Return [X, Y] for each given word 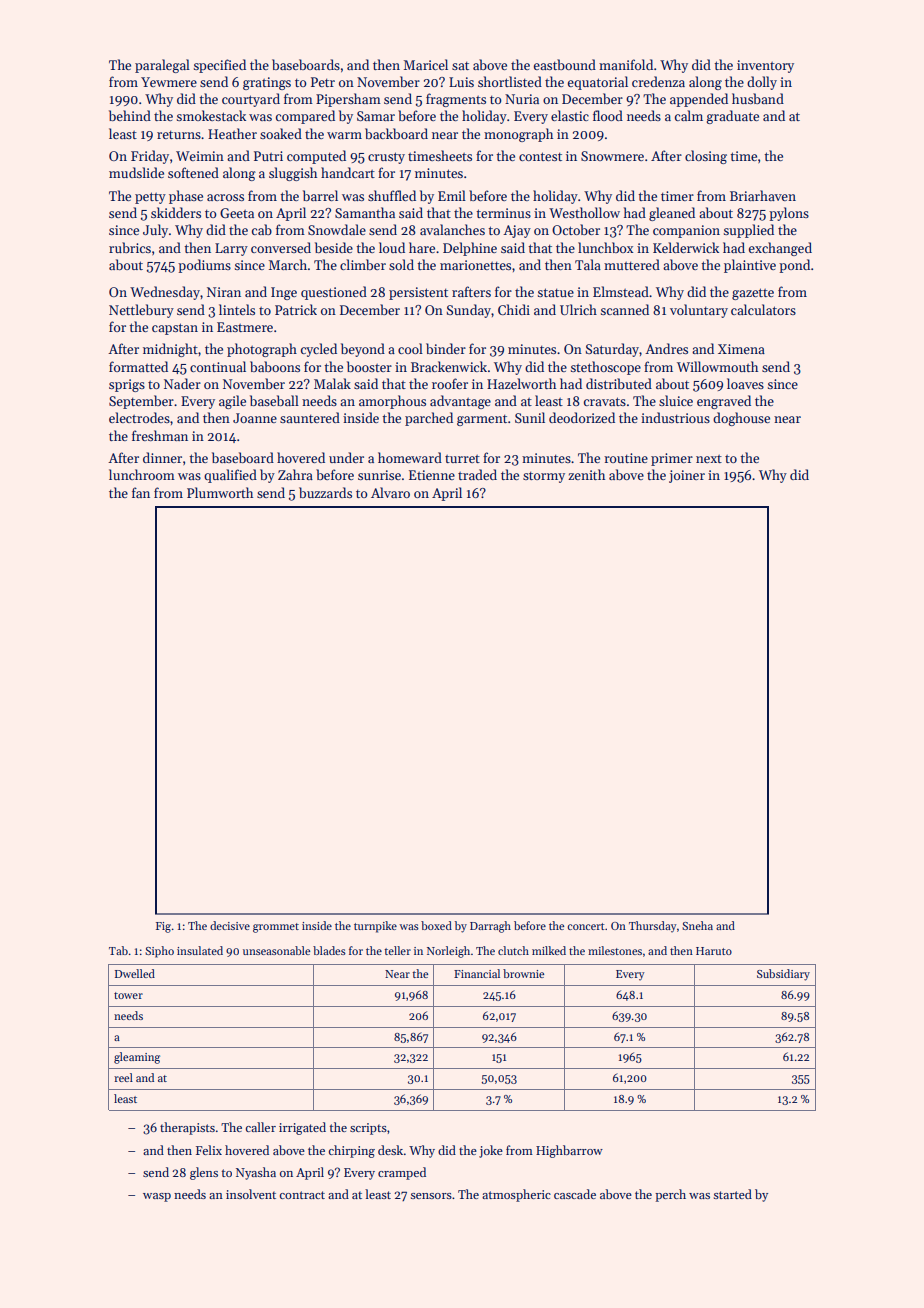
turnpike [375, 927]
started [733, 1194]
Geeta [237, 213]
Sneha [697, 925]
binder [446, 348]
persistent [418, 293]
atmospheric [516, 1195]
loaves [745, 383]
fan [141, 492]
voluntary [699, 311]
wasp [157, 1197]
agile [232, 402]
